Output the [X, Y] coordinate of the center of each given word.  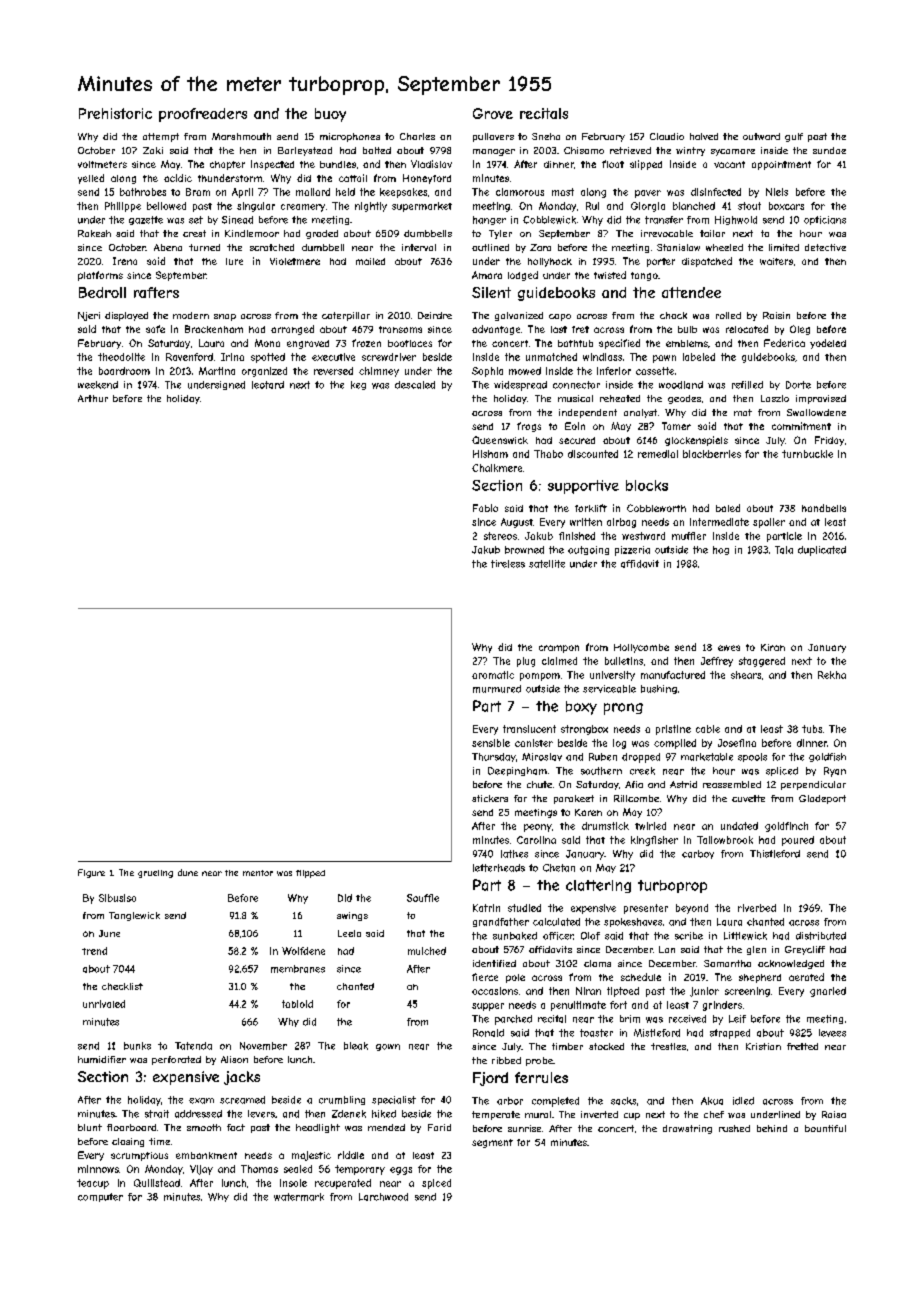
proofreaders [203, 115]
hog [721, 550]
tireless [508, 564]
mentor [258, 873]
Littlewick [745, 936]
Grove [493, 113]
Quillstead [157, 1183]
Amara [487, 275]
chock [673, 315]
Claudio [667, 136]
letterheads [499, 868]
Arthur [93, 398]
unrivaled [104, 1004]
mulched [427, 951]
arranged [292, 330]
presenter [646, 909]
